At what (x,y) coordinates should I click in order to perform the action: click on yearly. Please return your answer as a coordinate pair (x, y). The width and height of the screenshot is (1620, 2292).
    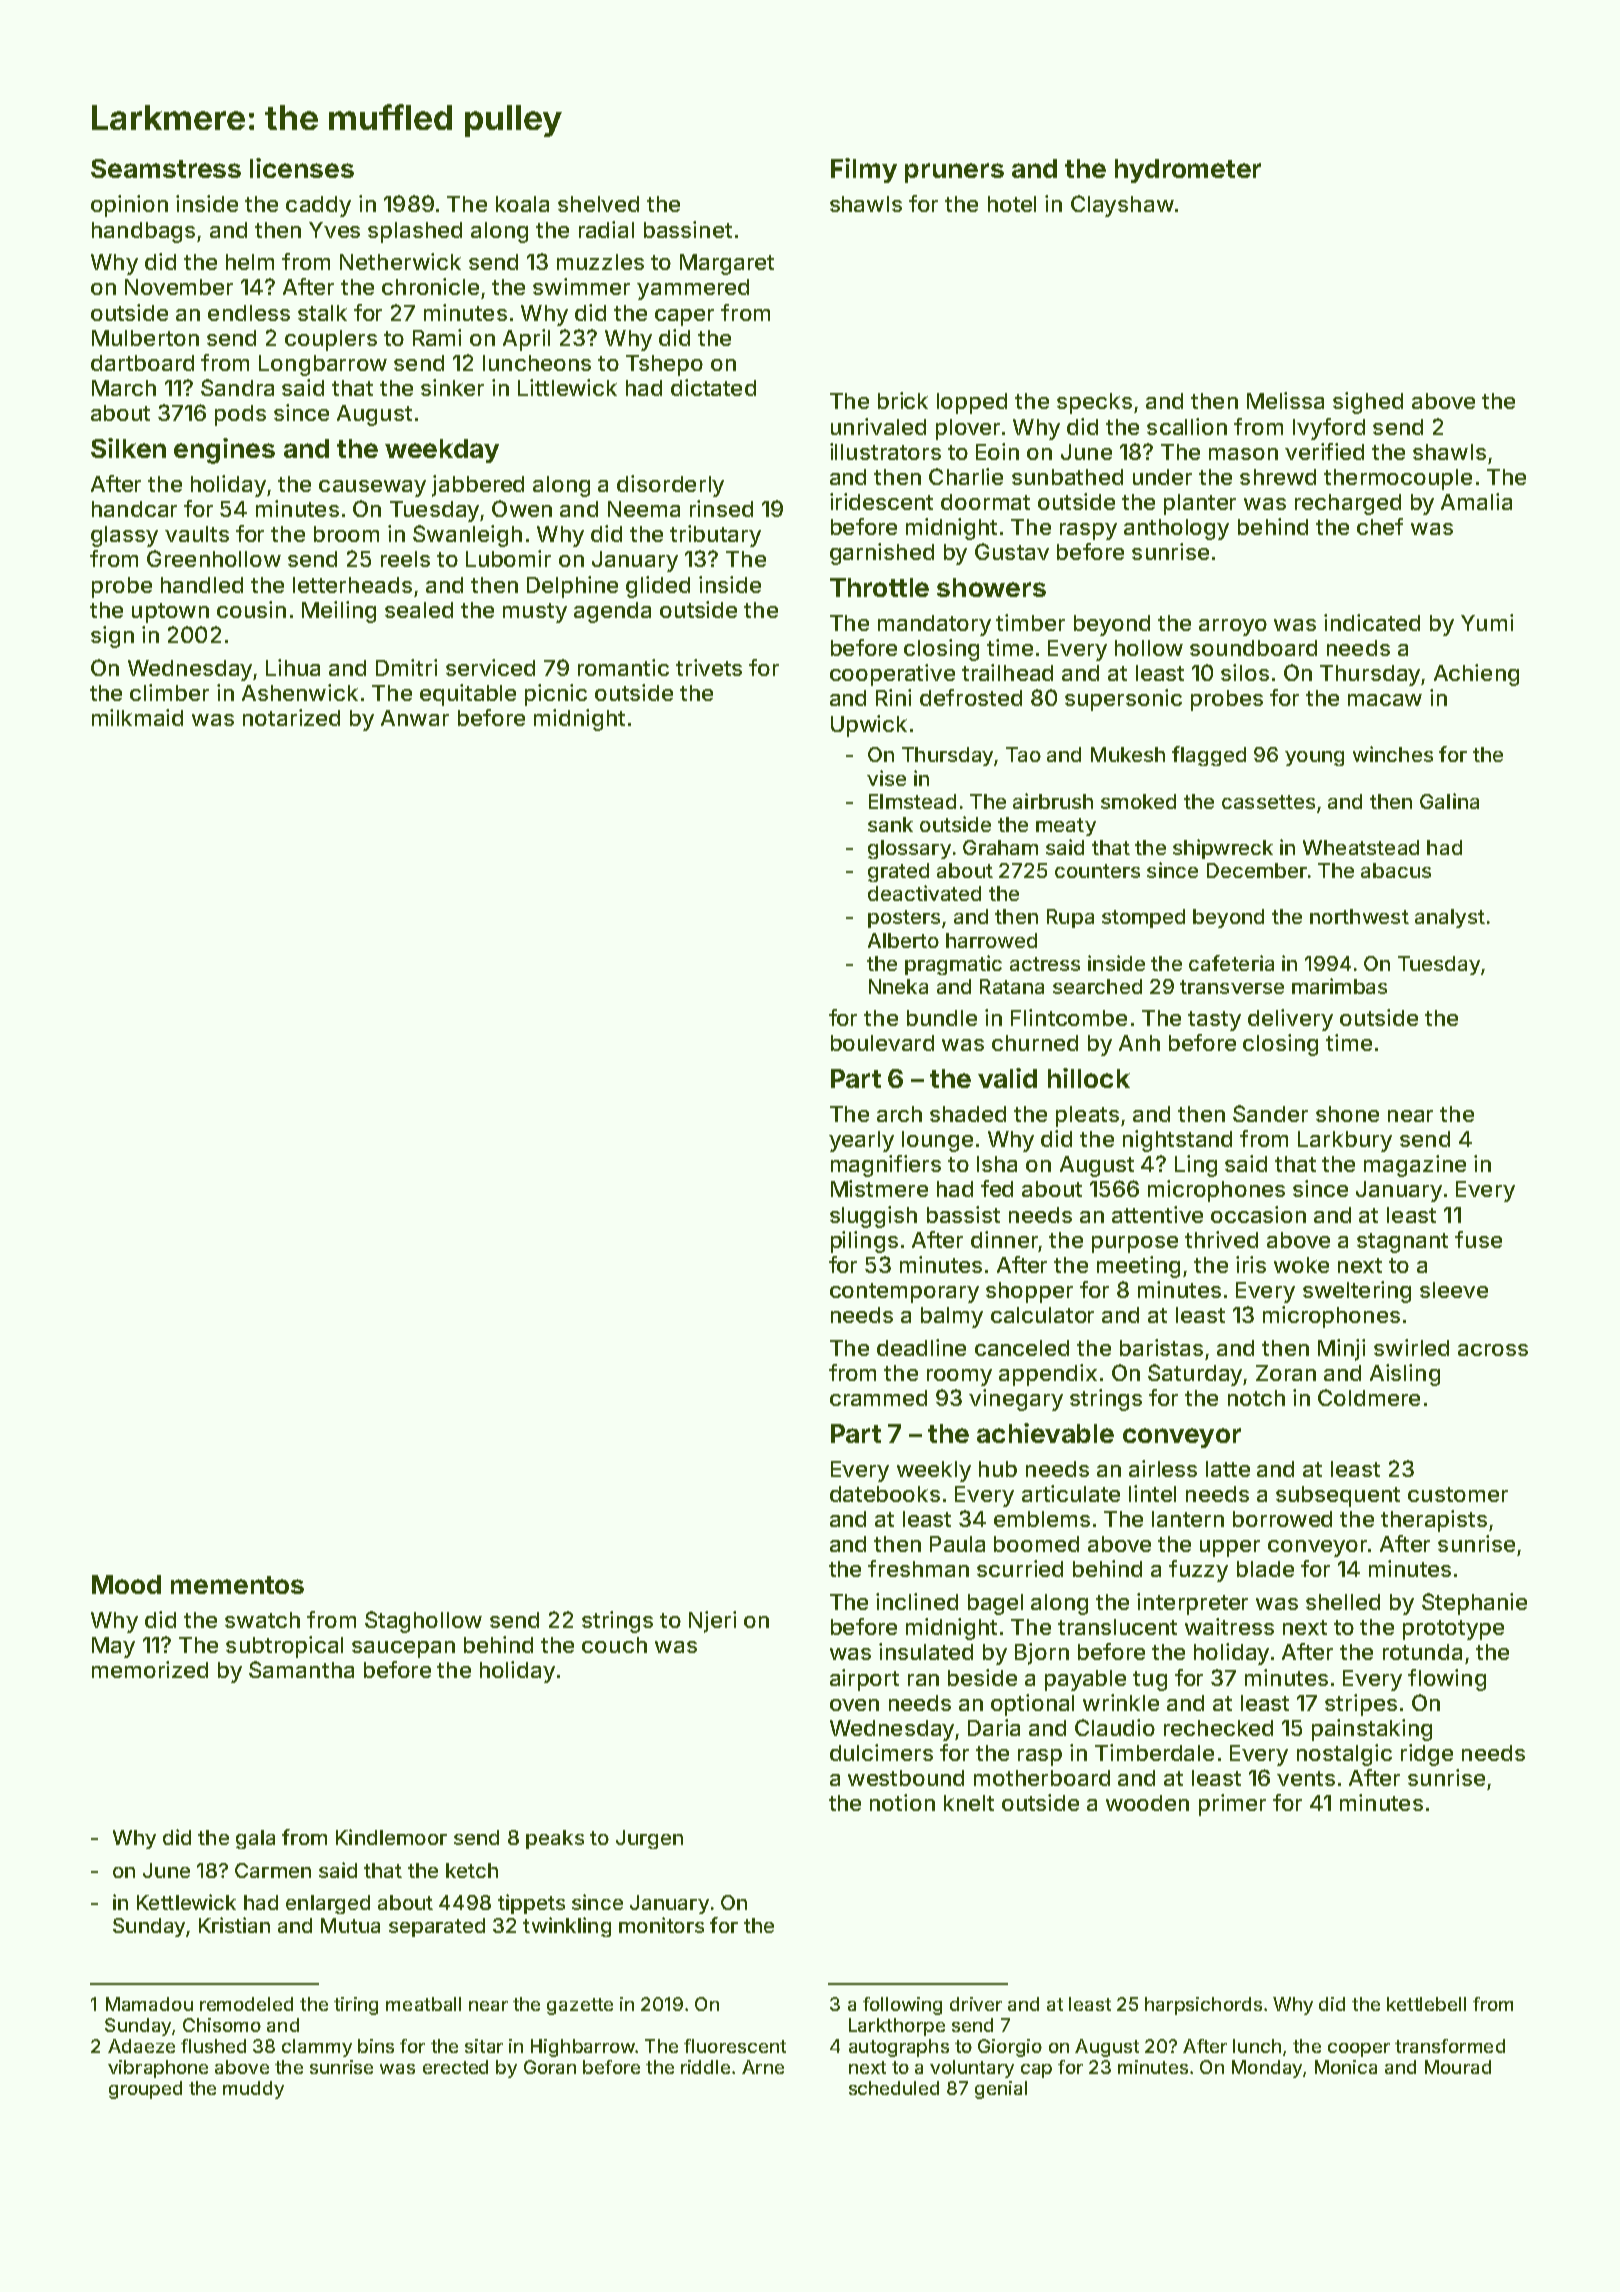
    Looking at the image, I should click on (861, 1141).
